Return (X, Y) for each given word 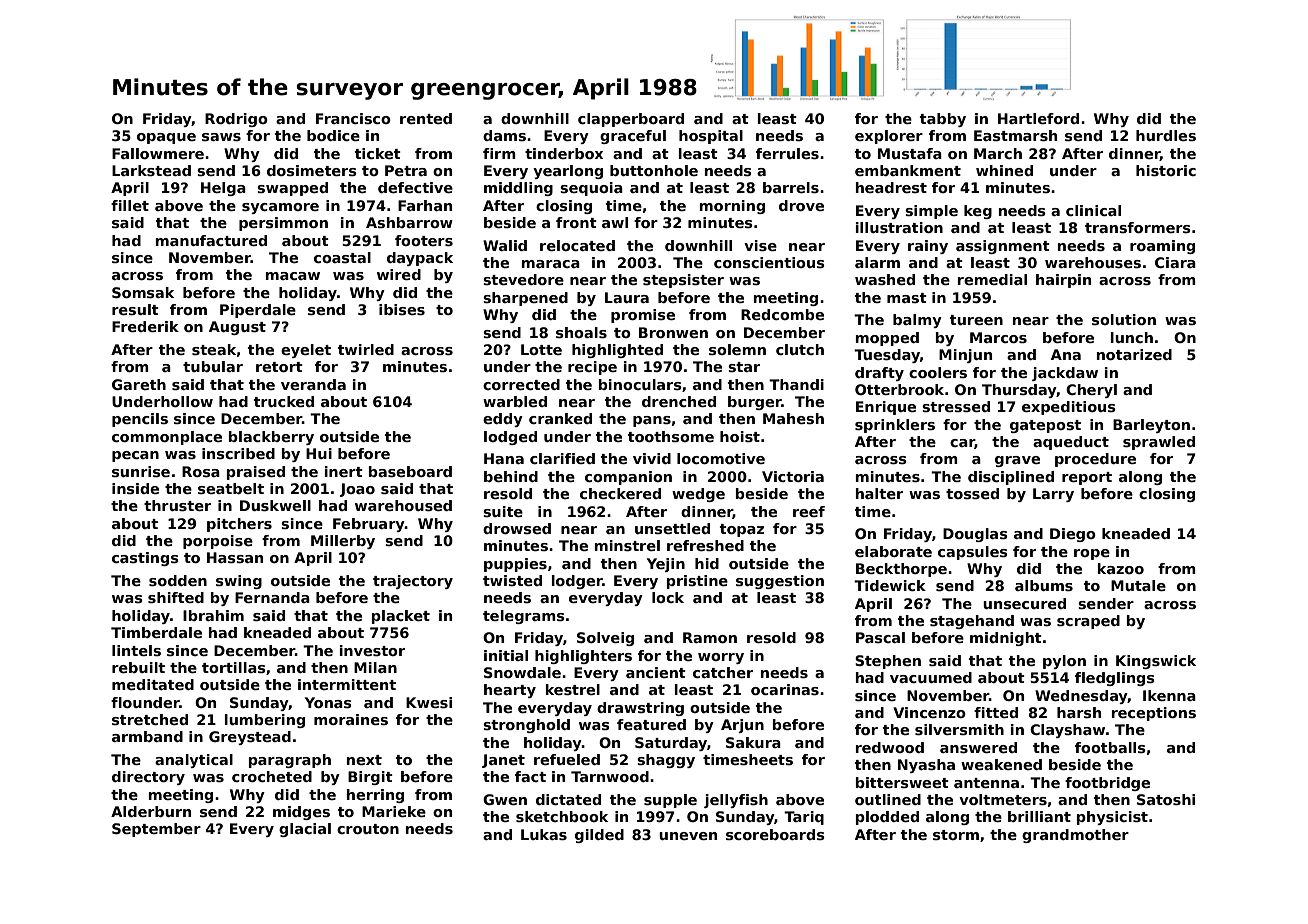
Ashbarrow (409, 222)
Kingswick (1156, 662)
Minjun (965, 356)
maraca (551, 264)
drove (801, 205)
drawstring (640, 709)
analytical (194, 761)
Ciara (1175, 262)
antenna (986, 783)
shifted (176, 597)
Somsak (143, 292)
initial (506, 655)
